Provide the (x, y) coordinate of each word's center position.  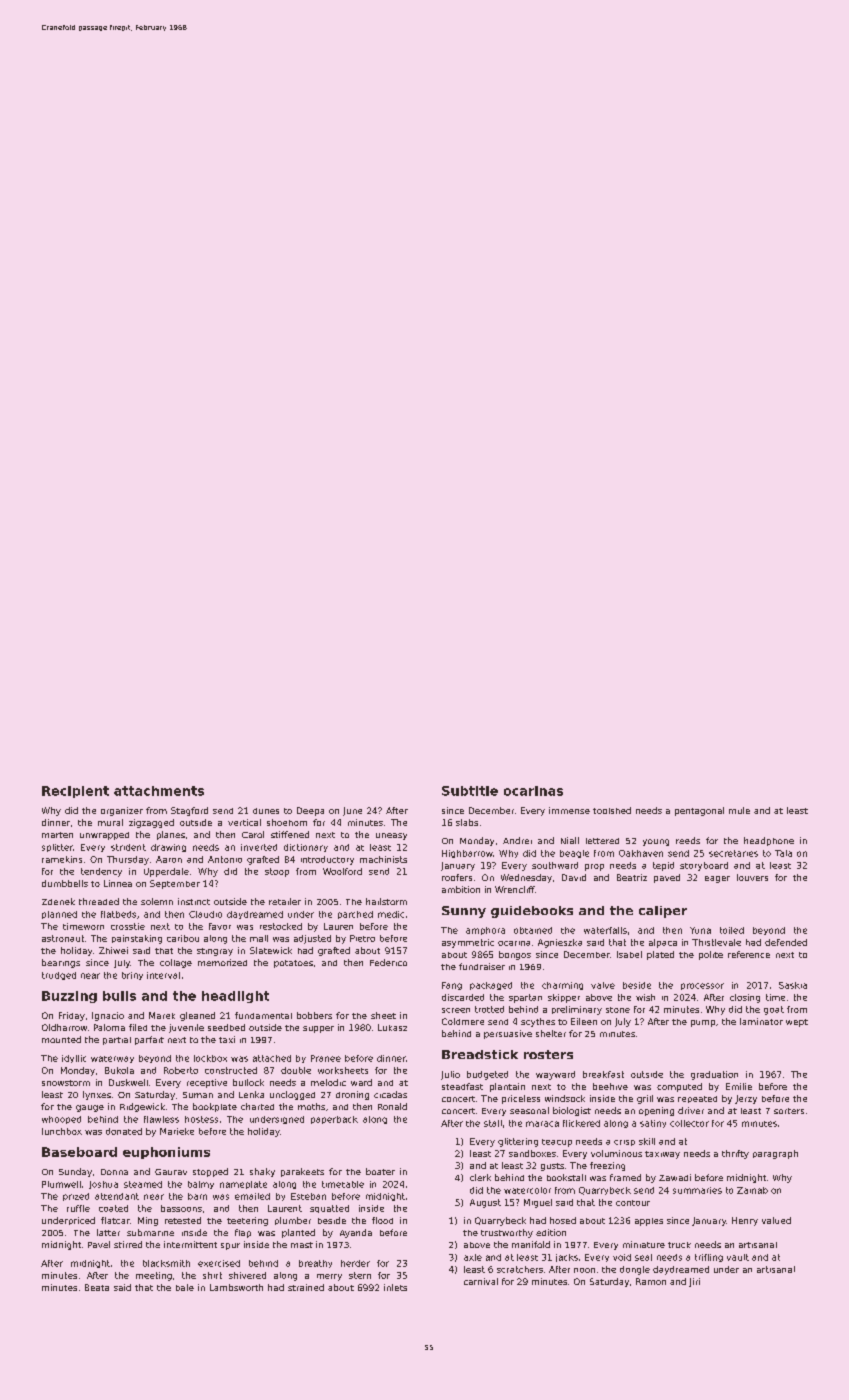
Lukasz (392, 1027)
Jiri (694, 1282)
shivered (247, 1275)
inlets (395, 1287)
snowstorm (66, 1083)
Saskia (793, 985)
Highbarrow (467, 854)
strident (128, 847)
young (656, 842)
